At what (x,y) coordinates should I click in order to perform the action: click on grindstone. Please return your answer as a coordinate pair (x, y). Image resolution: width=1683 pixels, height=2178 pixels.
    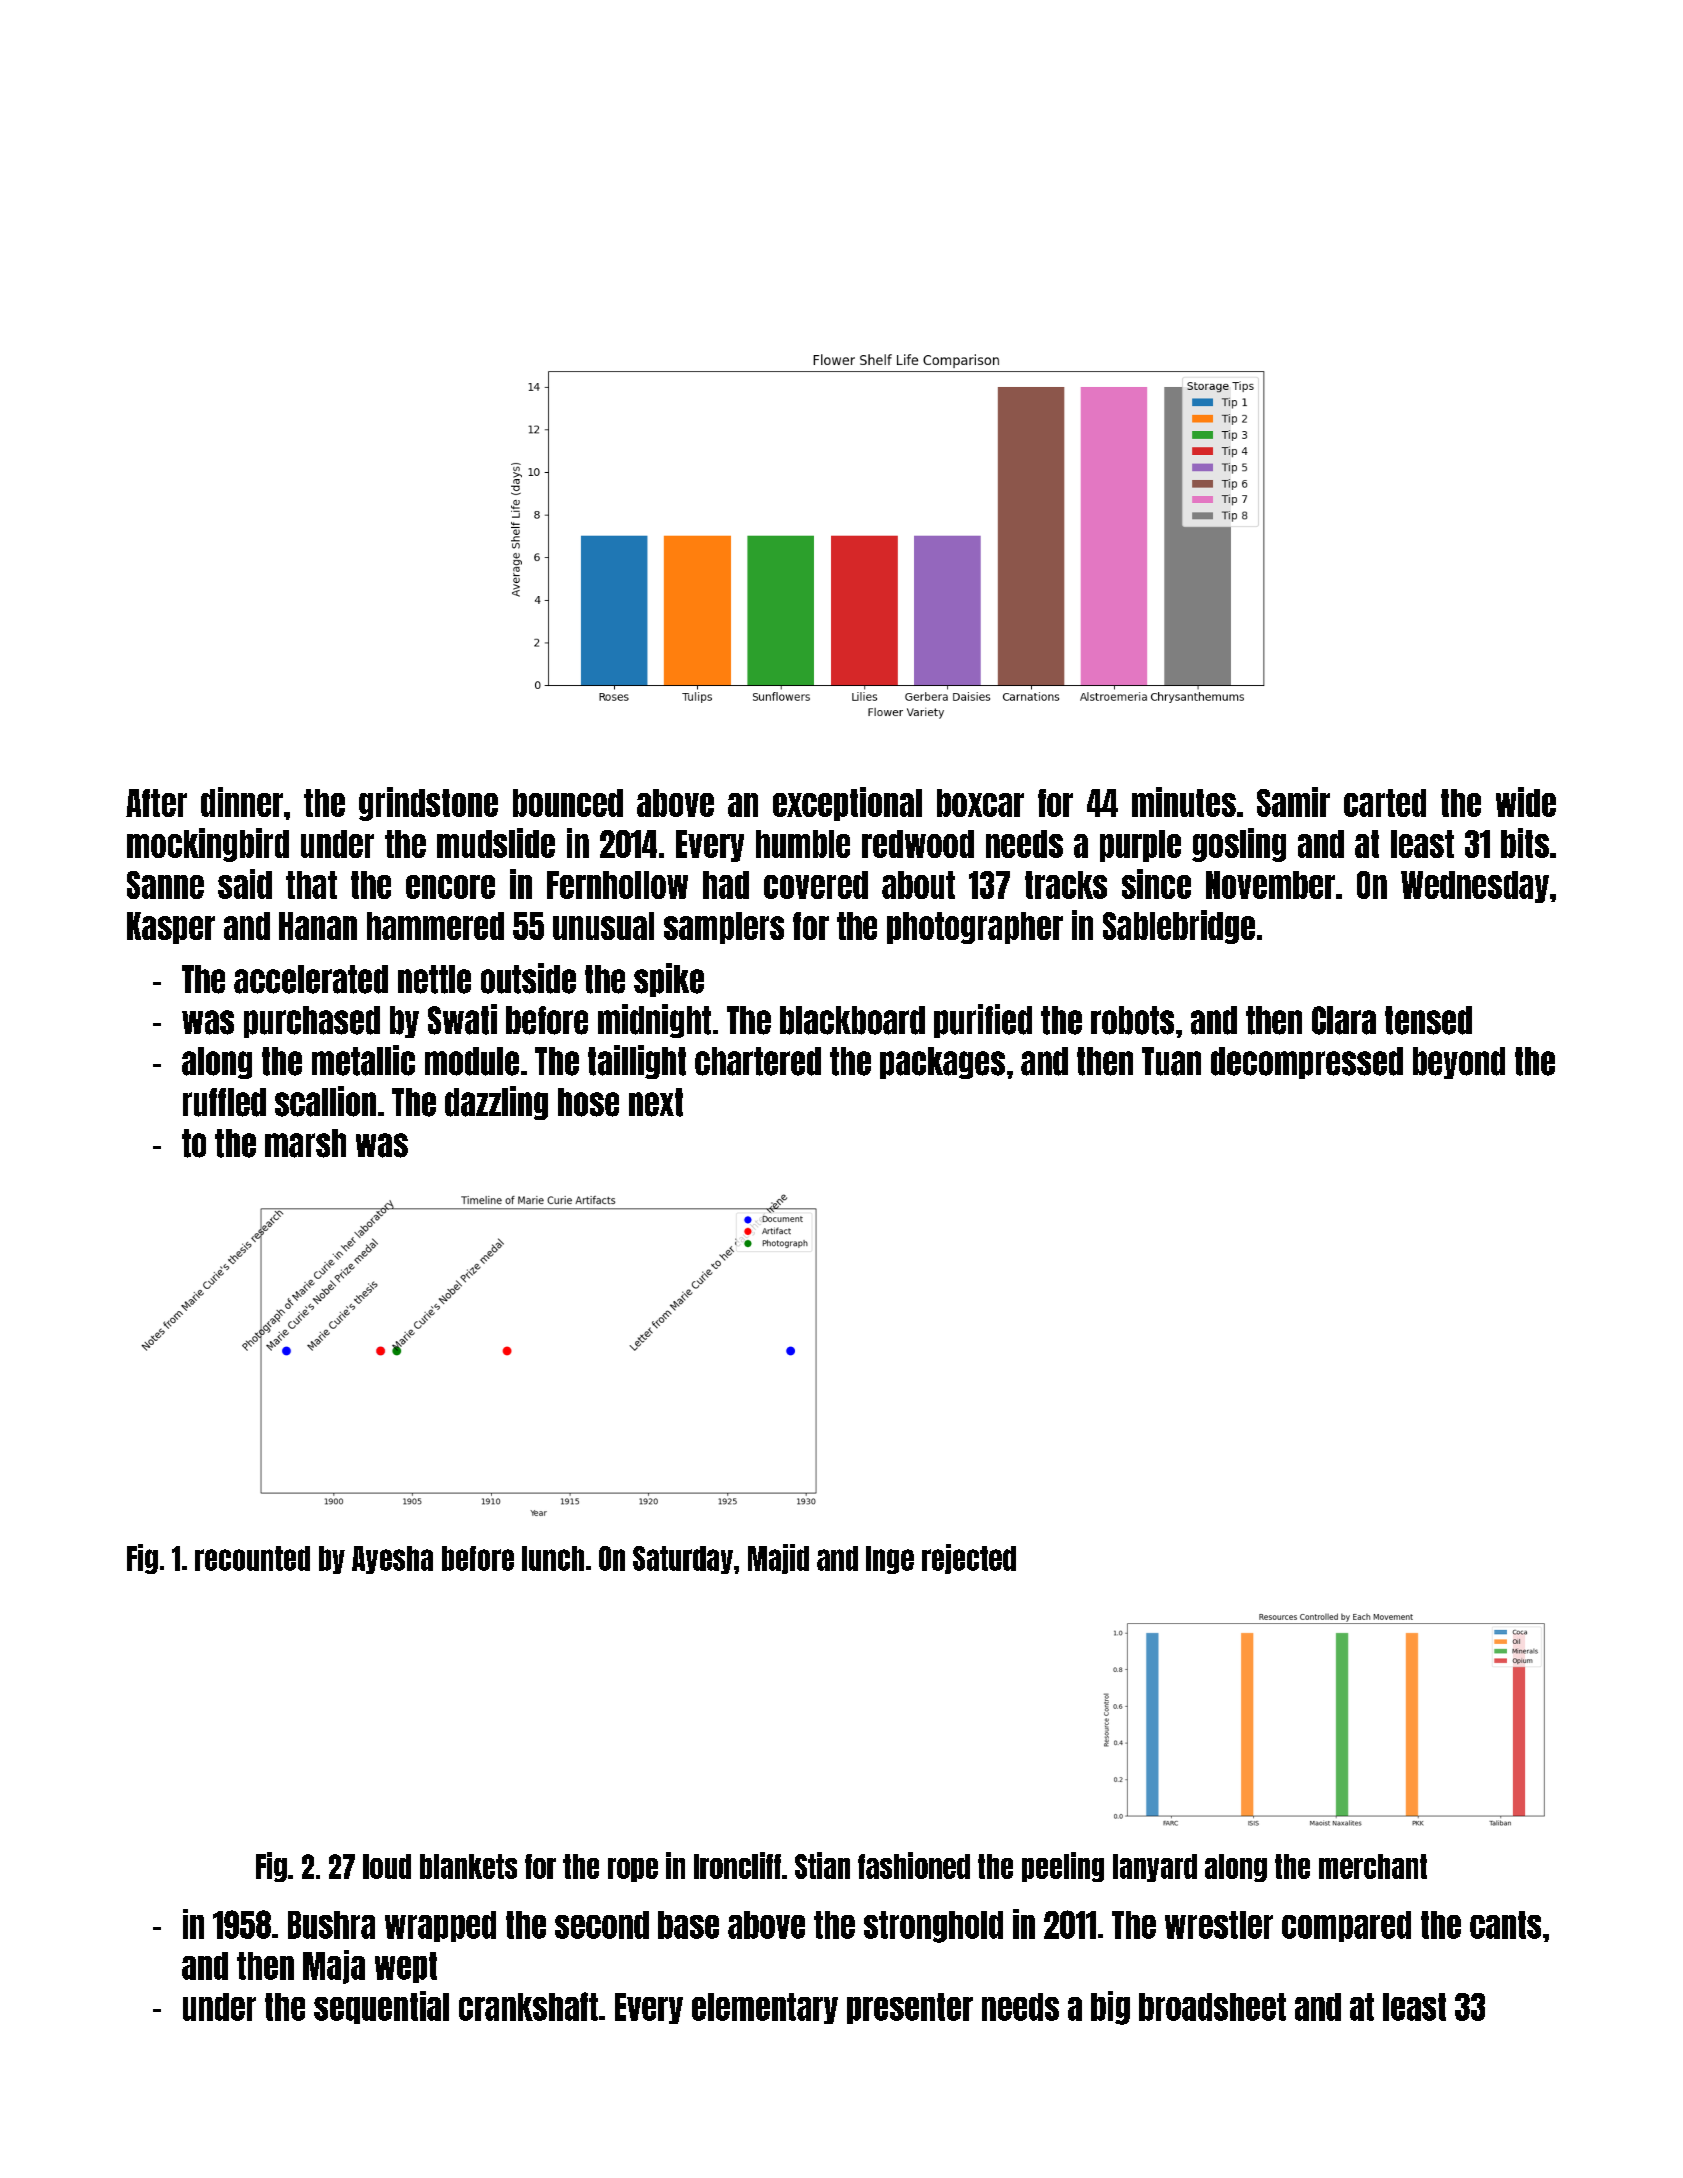
    Looking at the image, I should click on (428, 804).
